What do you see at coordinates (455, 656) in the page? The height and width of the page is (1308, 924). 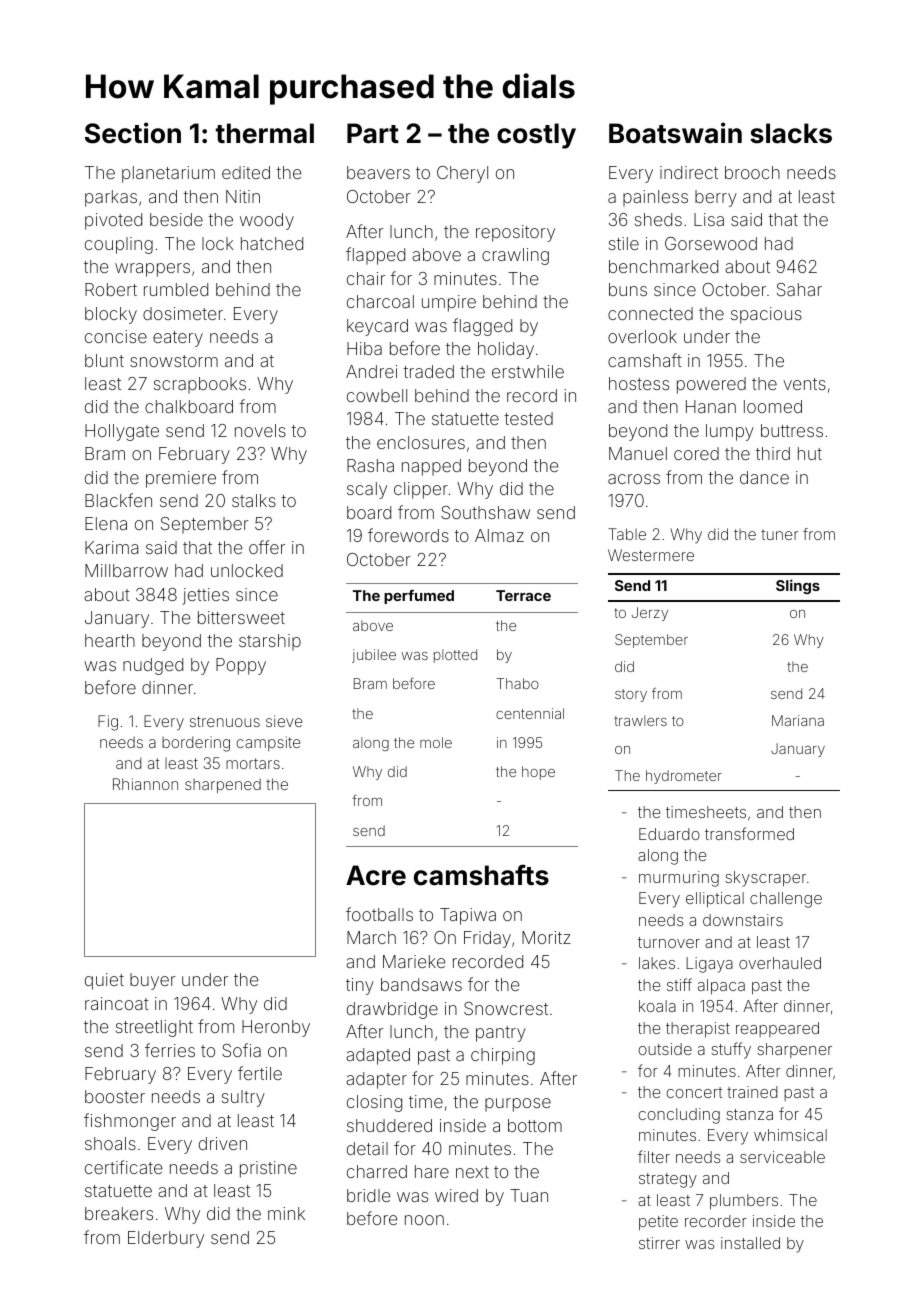 I see `plotted` at bounding box center [455, 656].
